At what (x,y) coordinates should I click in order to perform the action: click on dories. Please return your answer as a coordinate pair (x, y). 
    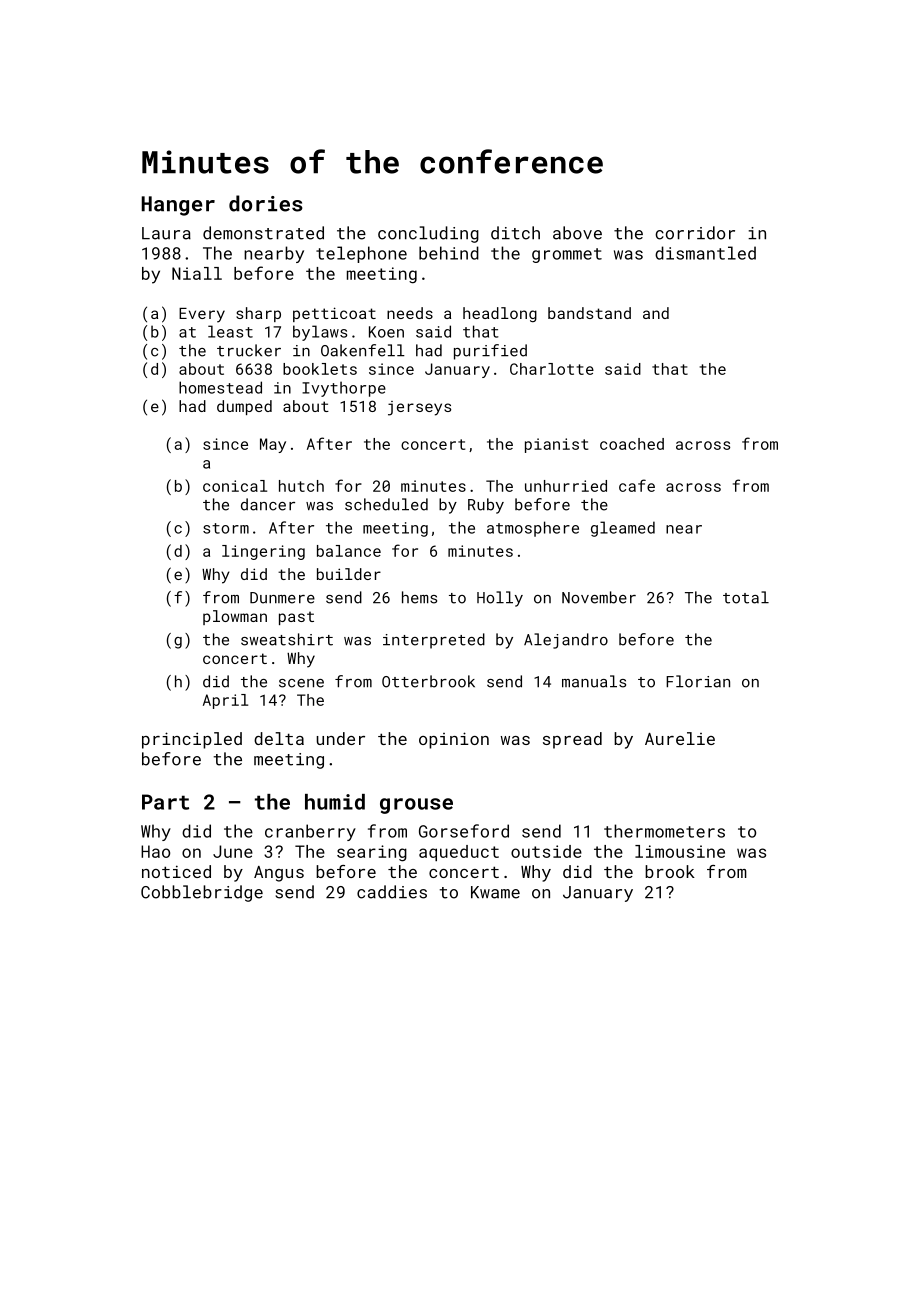
    Looking at the image, I should click on (266, 203).
